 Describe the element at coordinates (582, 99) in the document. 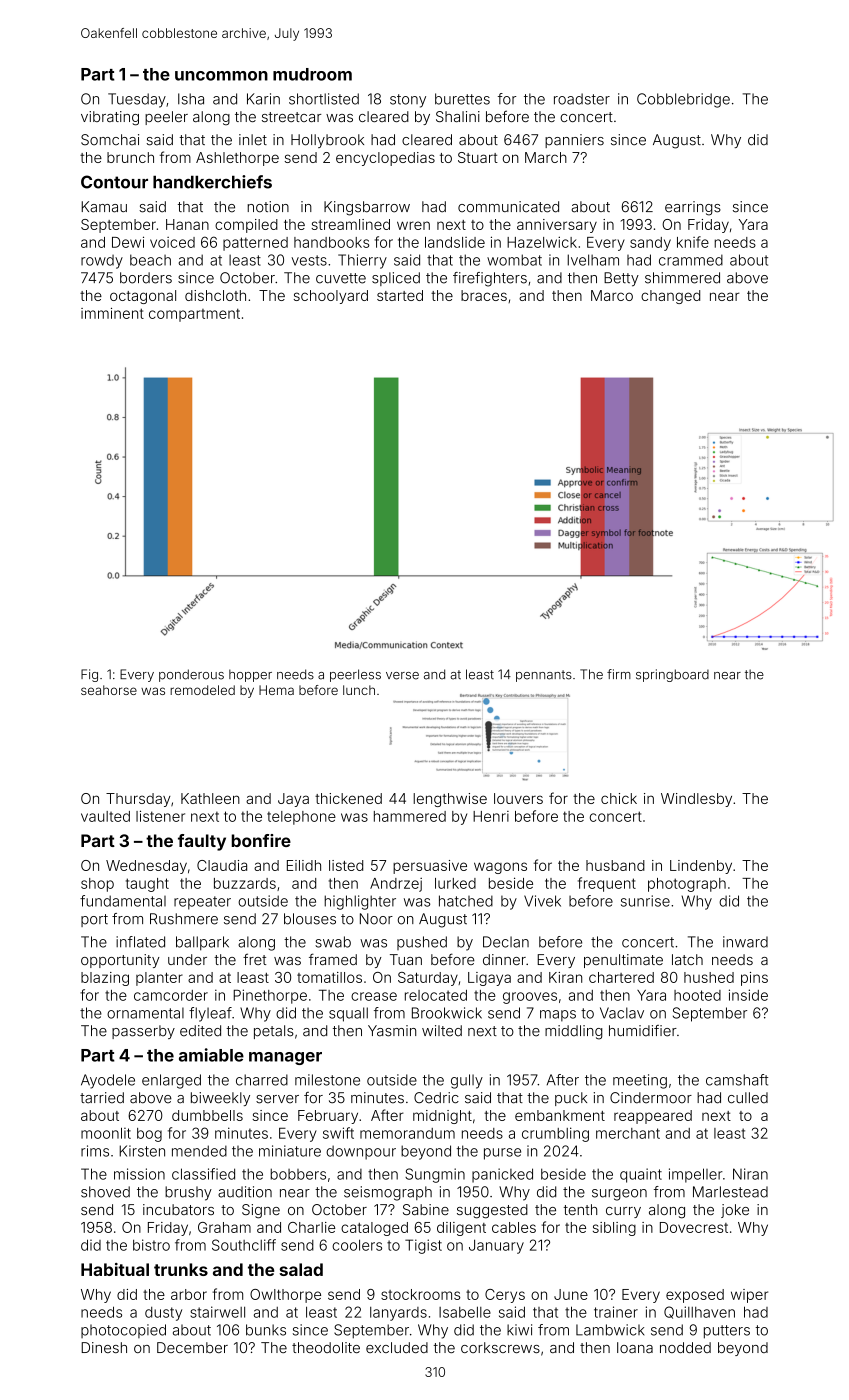

I see `roadster` at that location.
